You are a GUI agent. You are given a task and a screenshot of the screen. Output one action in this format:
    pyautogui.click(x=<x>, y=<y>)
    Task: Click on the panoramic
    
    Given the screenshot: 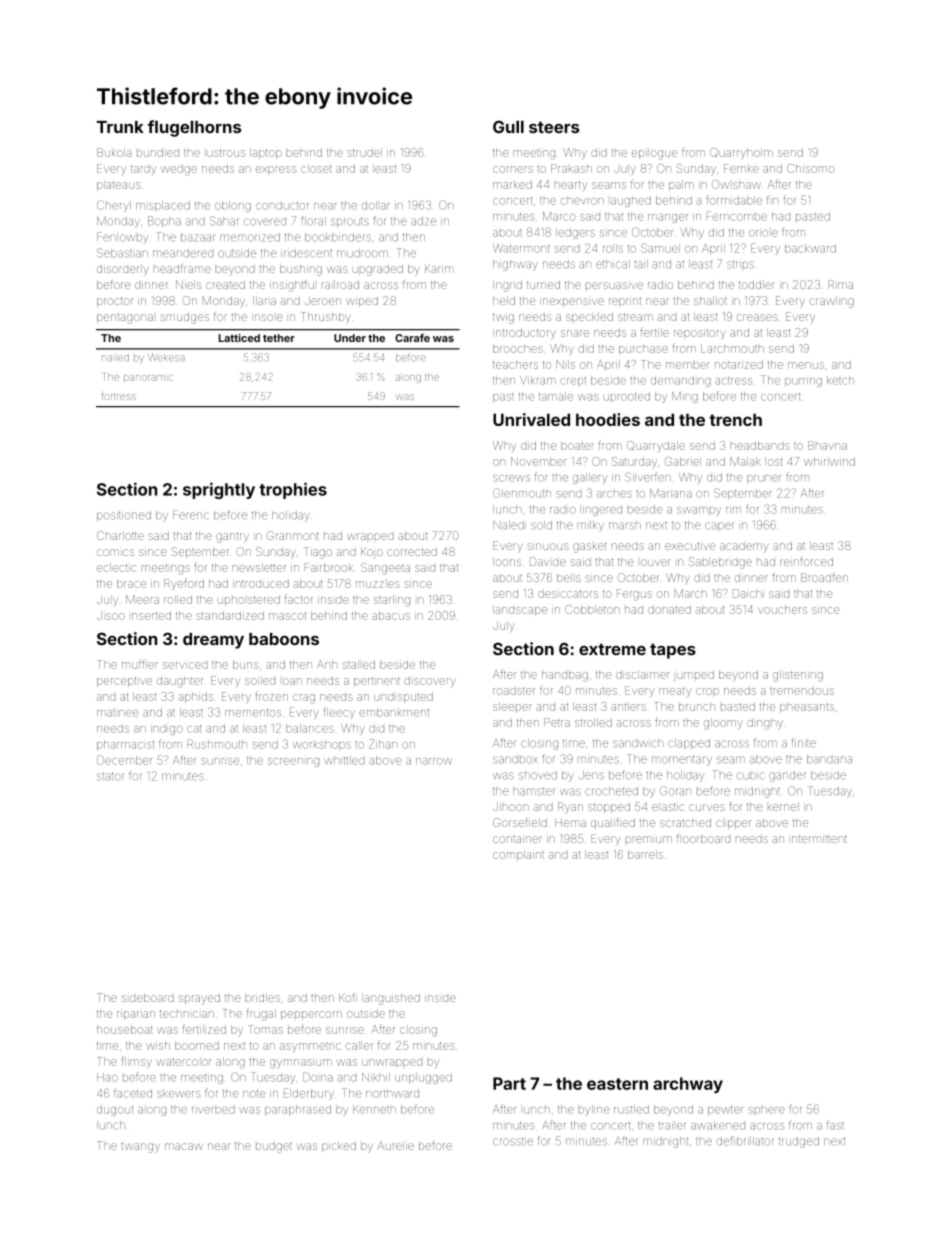 What is the action you would take?
    pyautogui.click(x=148, y=378)
